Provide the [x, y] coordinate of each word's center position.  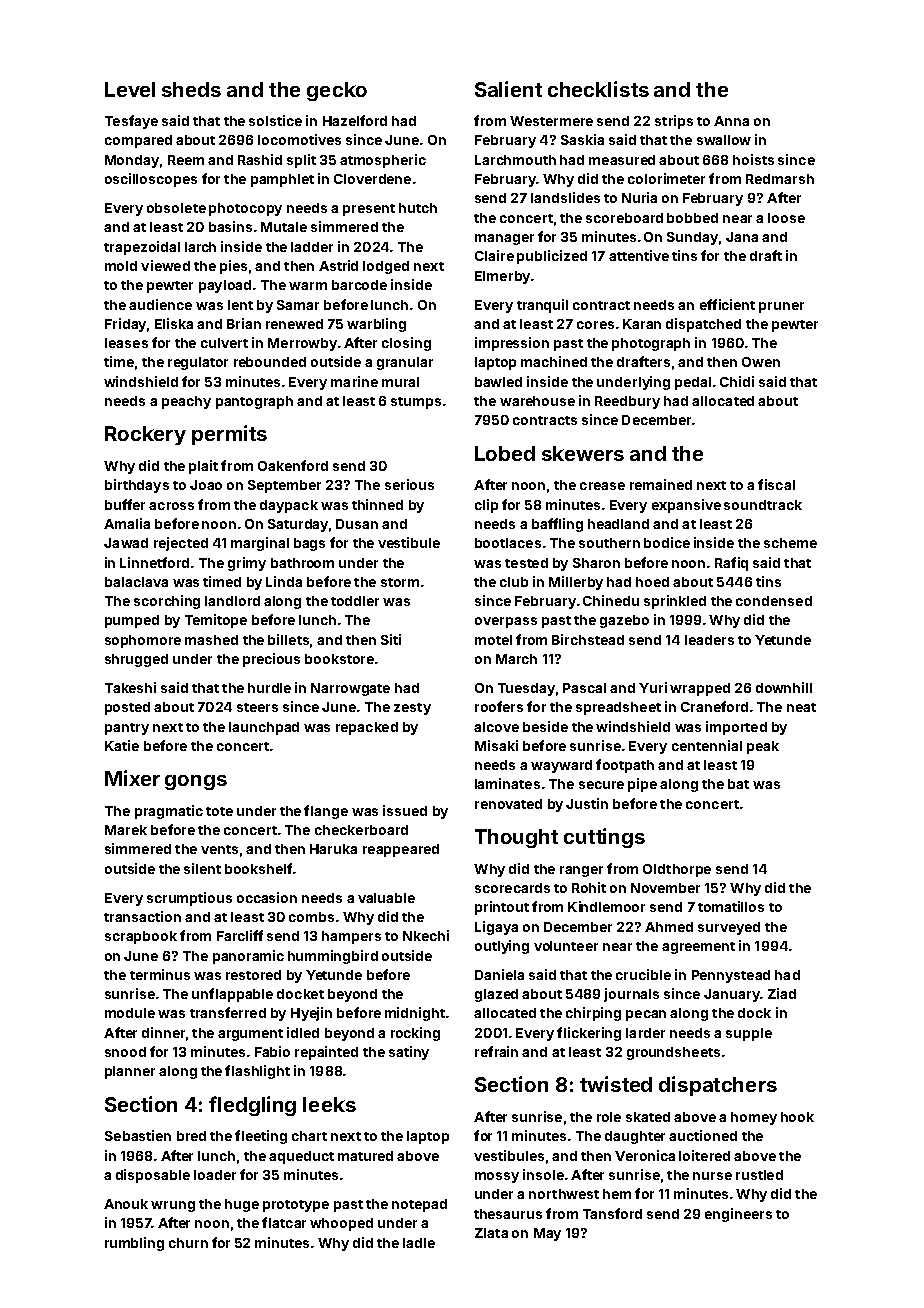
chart [309, 1136]
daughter [635, 1137]
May [547, 1234]
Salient [508, 89]
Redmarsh [780, 179]
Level [130, 89]
